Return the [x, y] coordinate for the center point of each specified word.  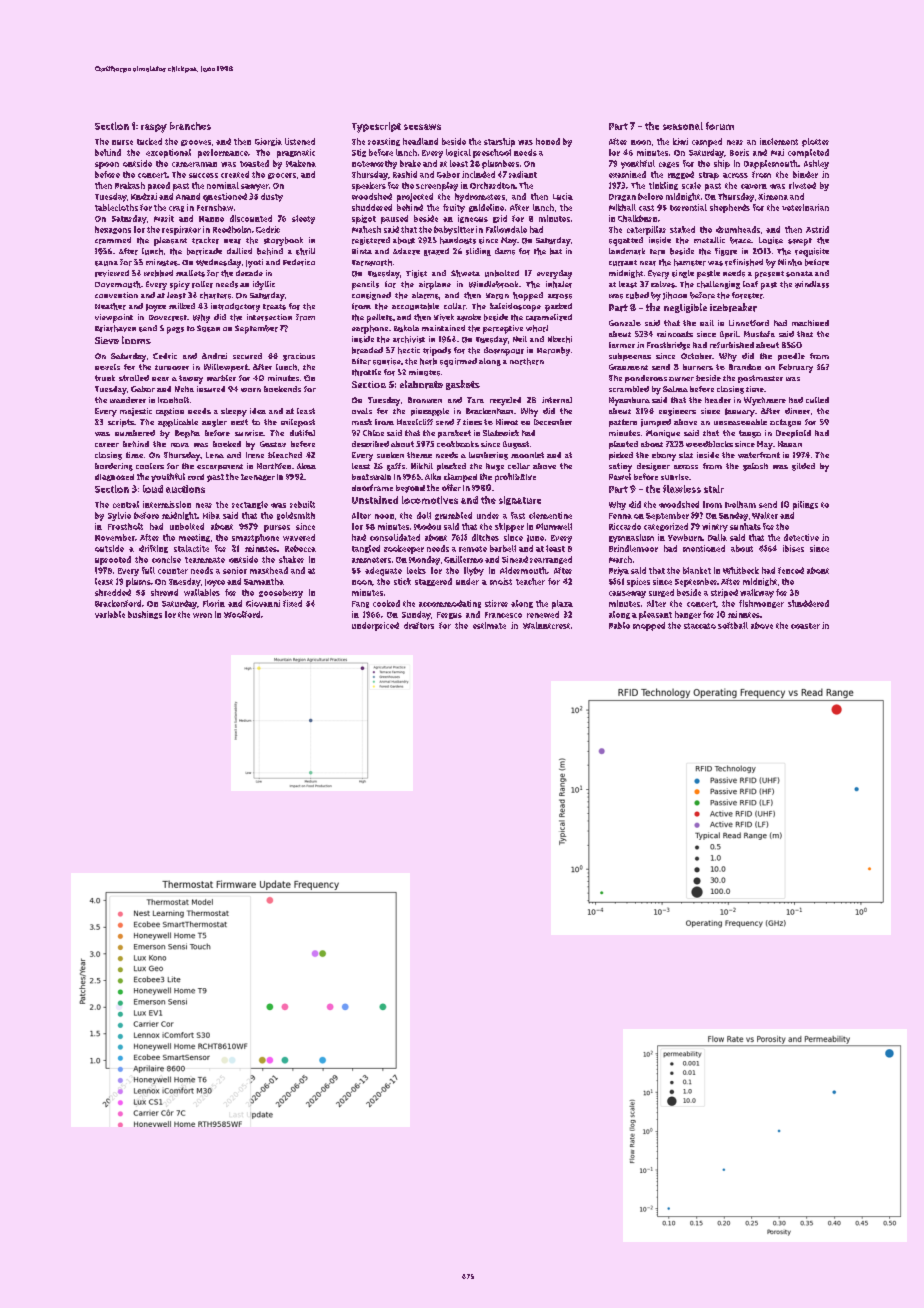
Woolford [242, 614]
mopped [649, 626]
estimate [489, 625]
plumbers [500, 164]
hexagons [113, 230]
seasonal [683, 126]
